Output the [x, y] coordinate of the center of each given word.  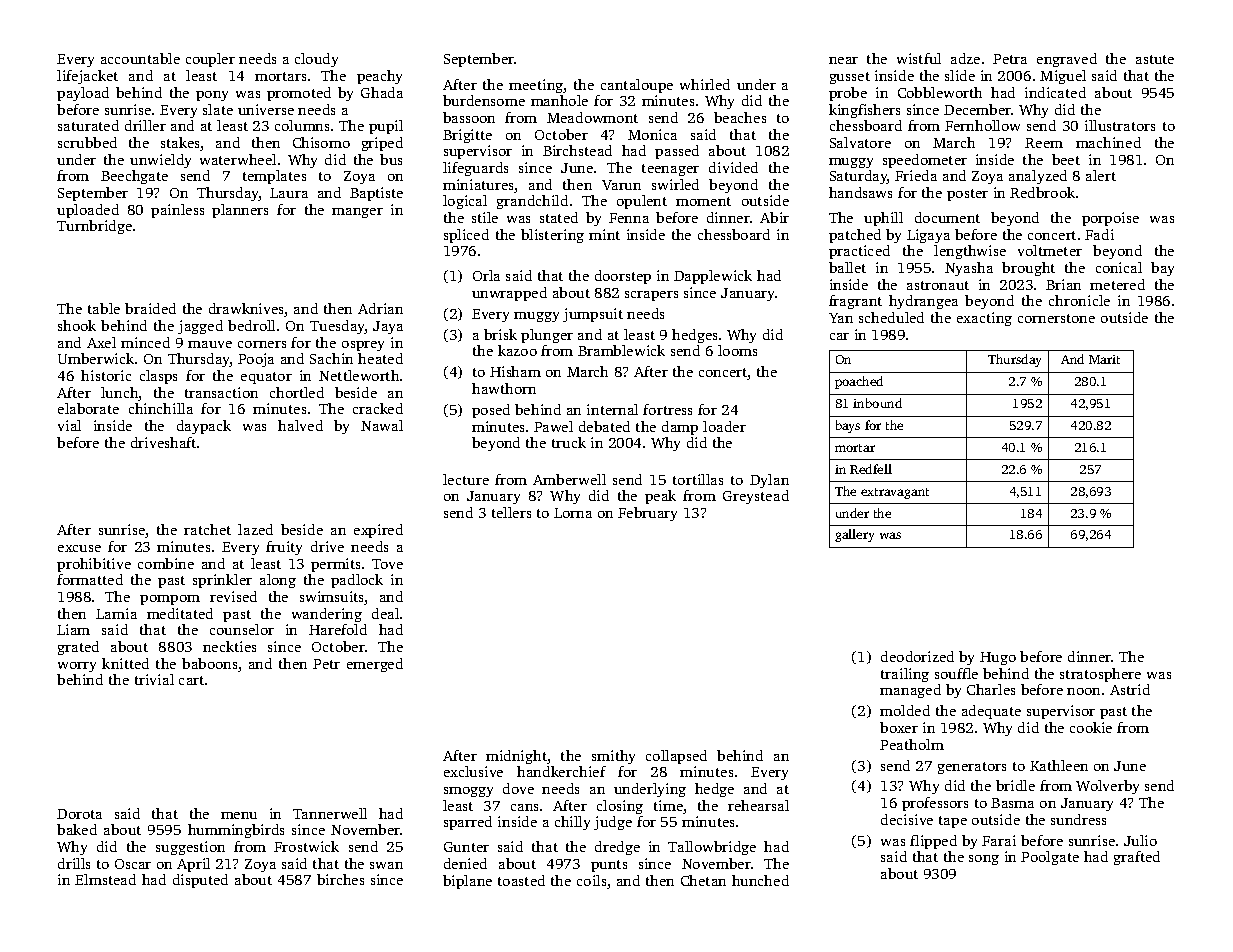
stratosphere [1100, 675]
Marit [1104, 359]
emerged [375, 665]
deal [385, 613]
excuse [79, 548]
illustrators [1120, 125]
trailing [905, 675]
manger [357, 213]
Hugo [998, 658]
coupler [210, 60]
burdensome [484, 100]
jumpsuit [593, 315]
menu [239, 815]
